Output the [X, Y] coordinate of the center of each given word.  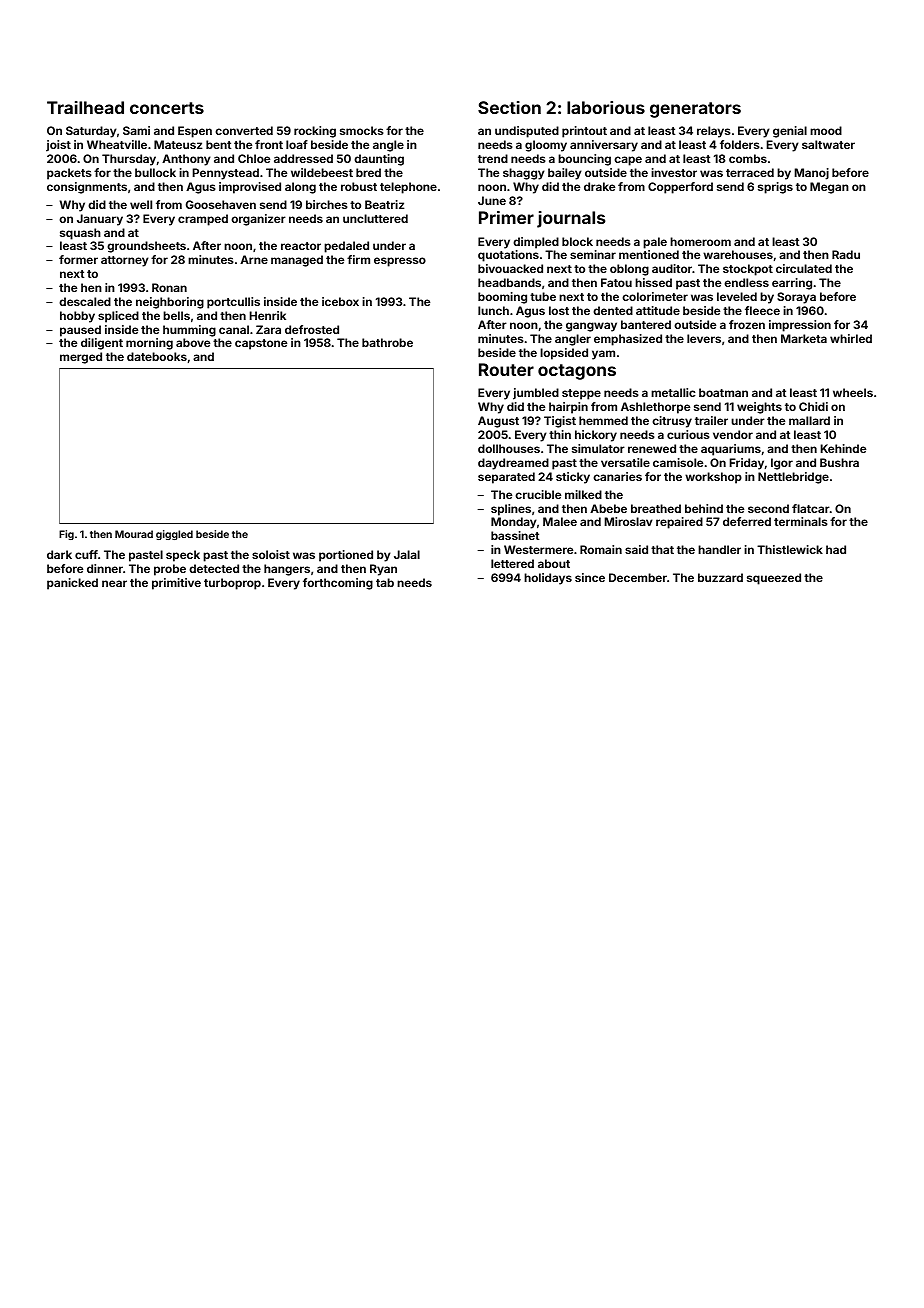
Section [509, 107]
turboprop [232, 584]
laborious [606, 107]
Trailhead [85, 107]
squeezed [774, 579]
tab [385, 582]
